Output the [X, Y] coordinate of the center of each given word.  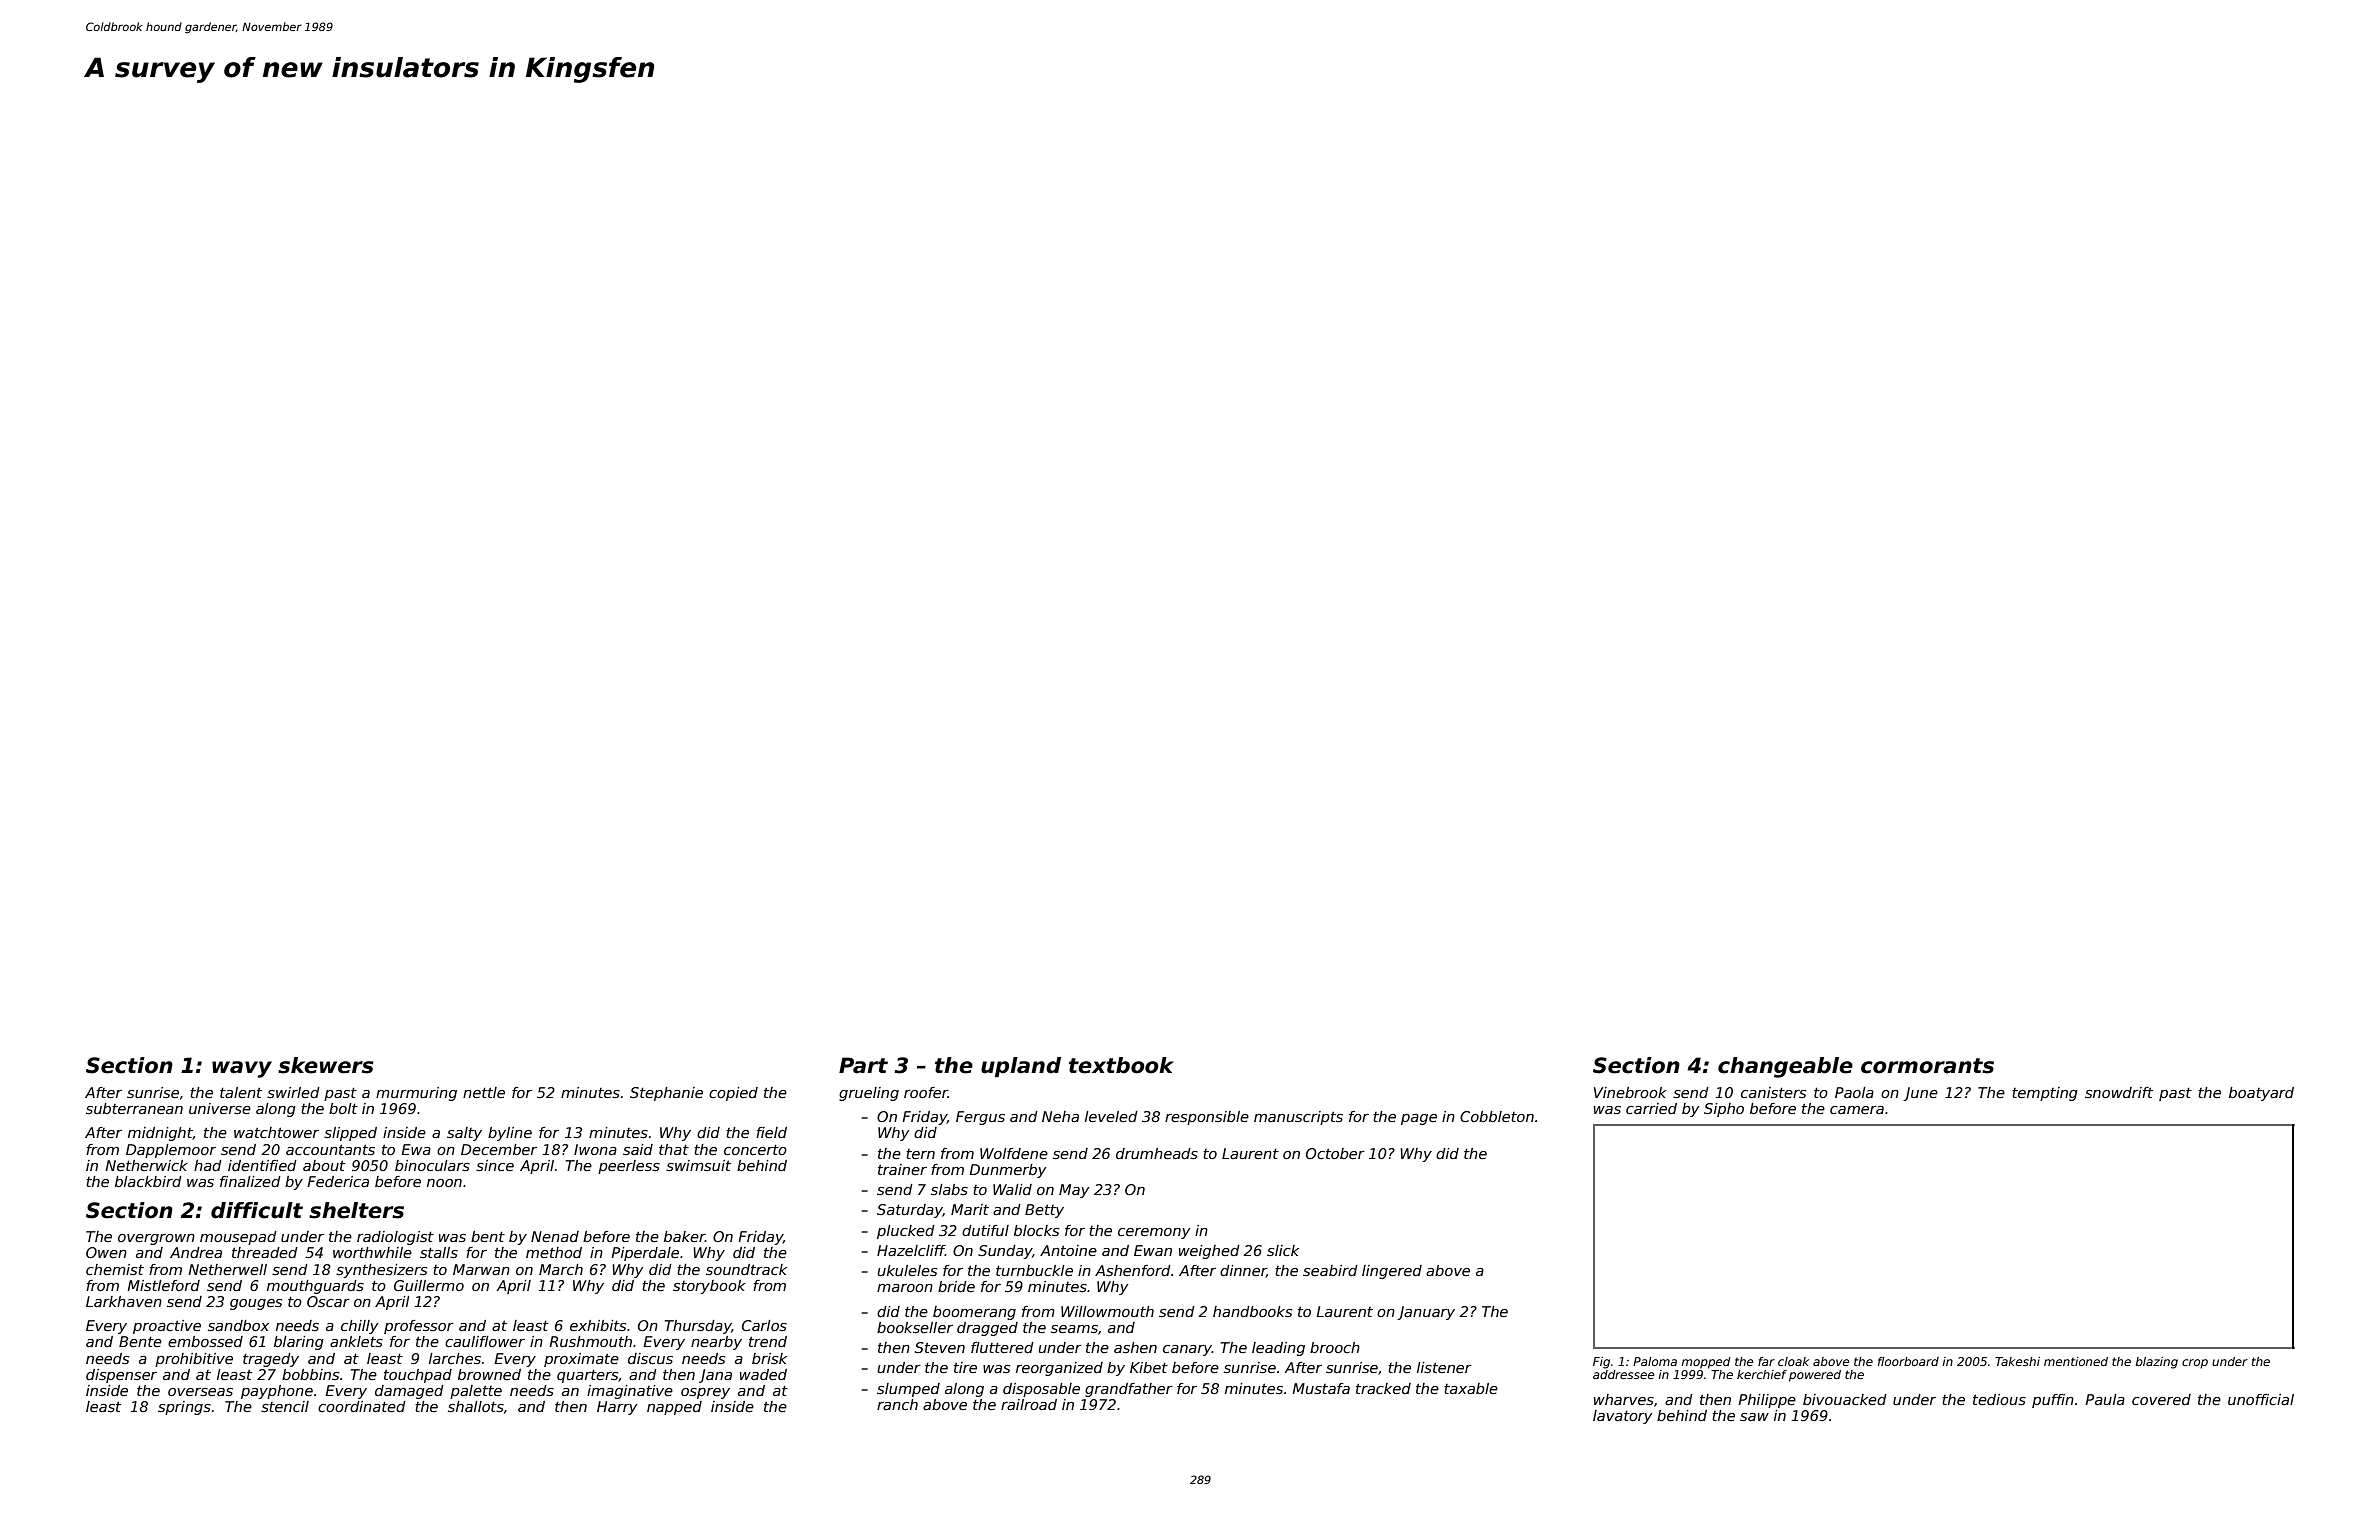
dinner [1243, 1271]
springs [184, 1408]
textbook [1121, 1065]
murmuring [416, 1094]
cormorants [1927, 1066]
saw [1754, 1417]
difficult [257, 1210]
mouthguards [315, 1287]
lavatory [1623, 1417]
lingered [1392, 1272]
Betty [1044, 1211]
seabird [1330, 1270]
